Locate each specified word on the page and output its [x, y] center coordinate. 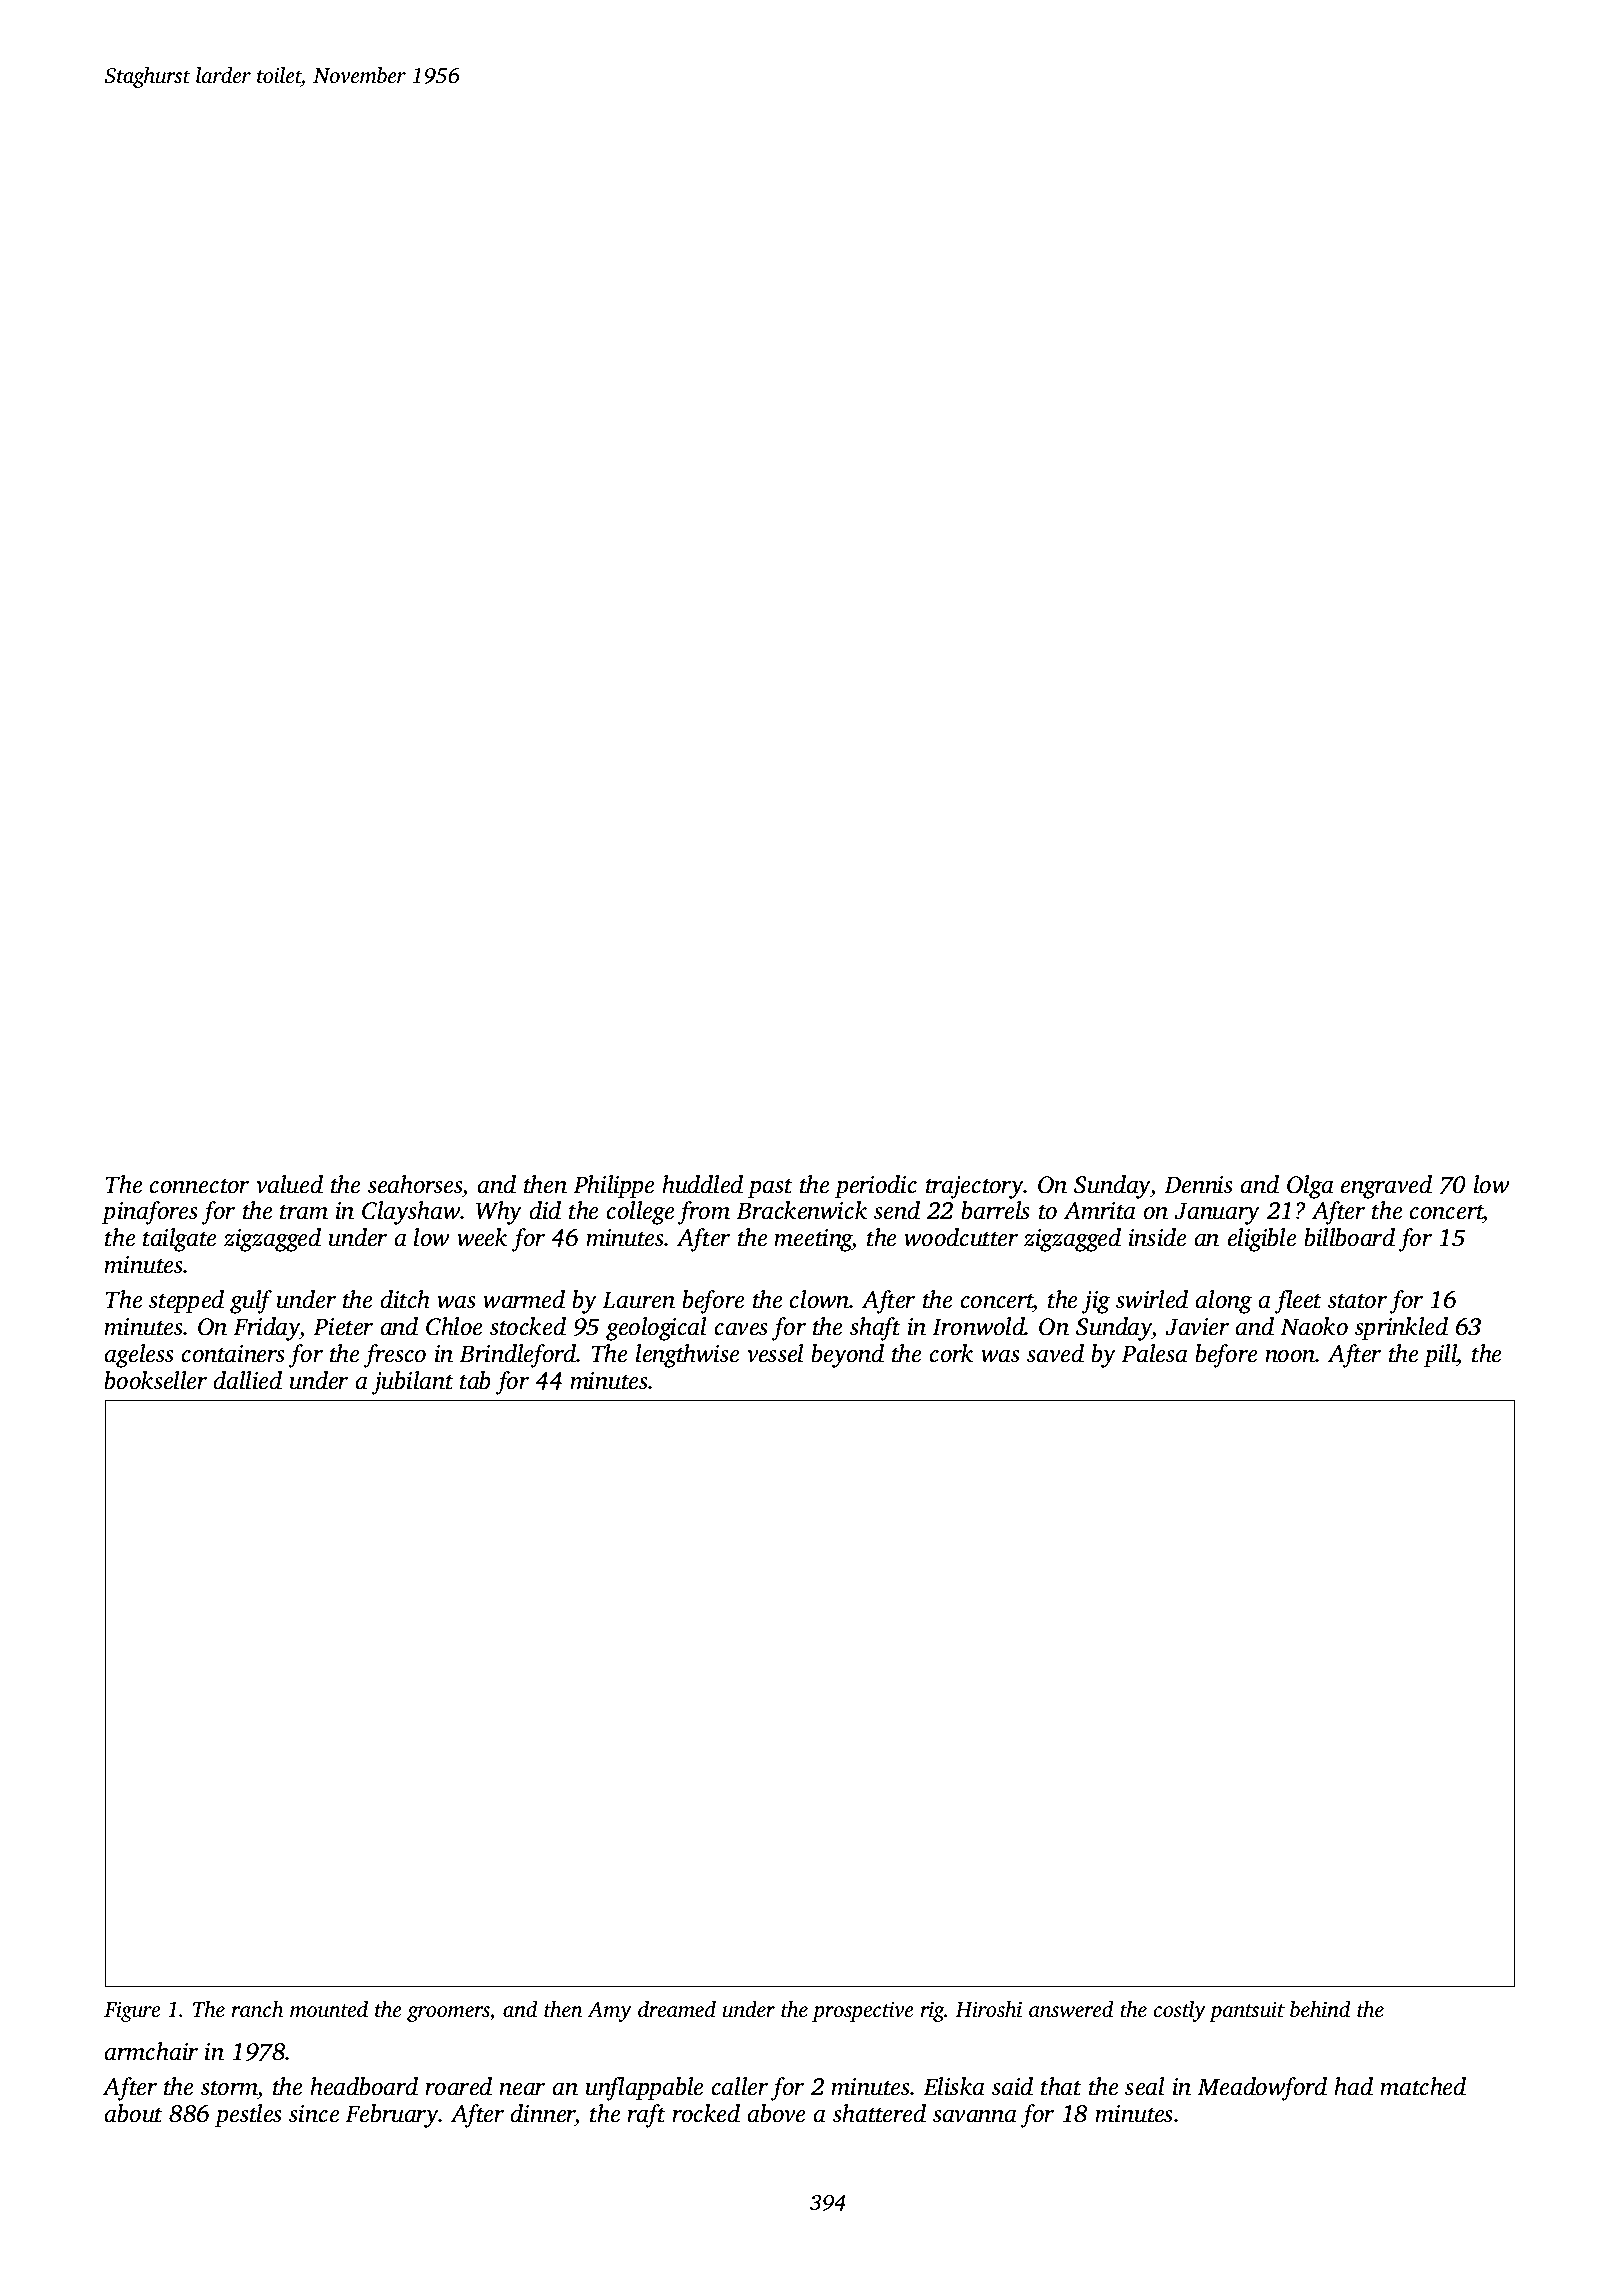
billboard [1349, 1237]
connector [199, 1186]
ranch [257, 2009]
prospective [863, 2012]
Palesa [1154, 1353]
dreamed [677, 2009]
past [770, 1189]
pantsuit [1247, 2012]
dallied [248, 1380]
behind [1320, 2009]
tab [475, 1380]
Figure [132, 2012]
